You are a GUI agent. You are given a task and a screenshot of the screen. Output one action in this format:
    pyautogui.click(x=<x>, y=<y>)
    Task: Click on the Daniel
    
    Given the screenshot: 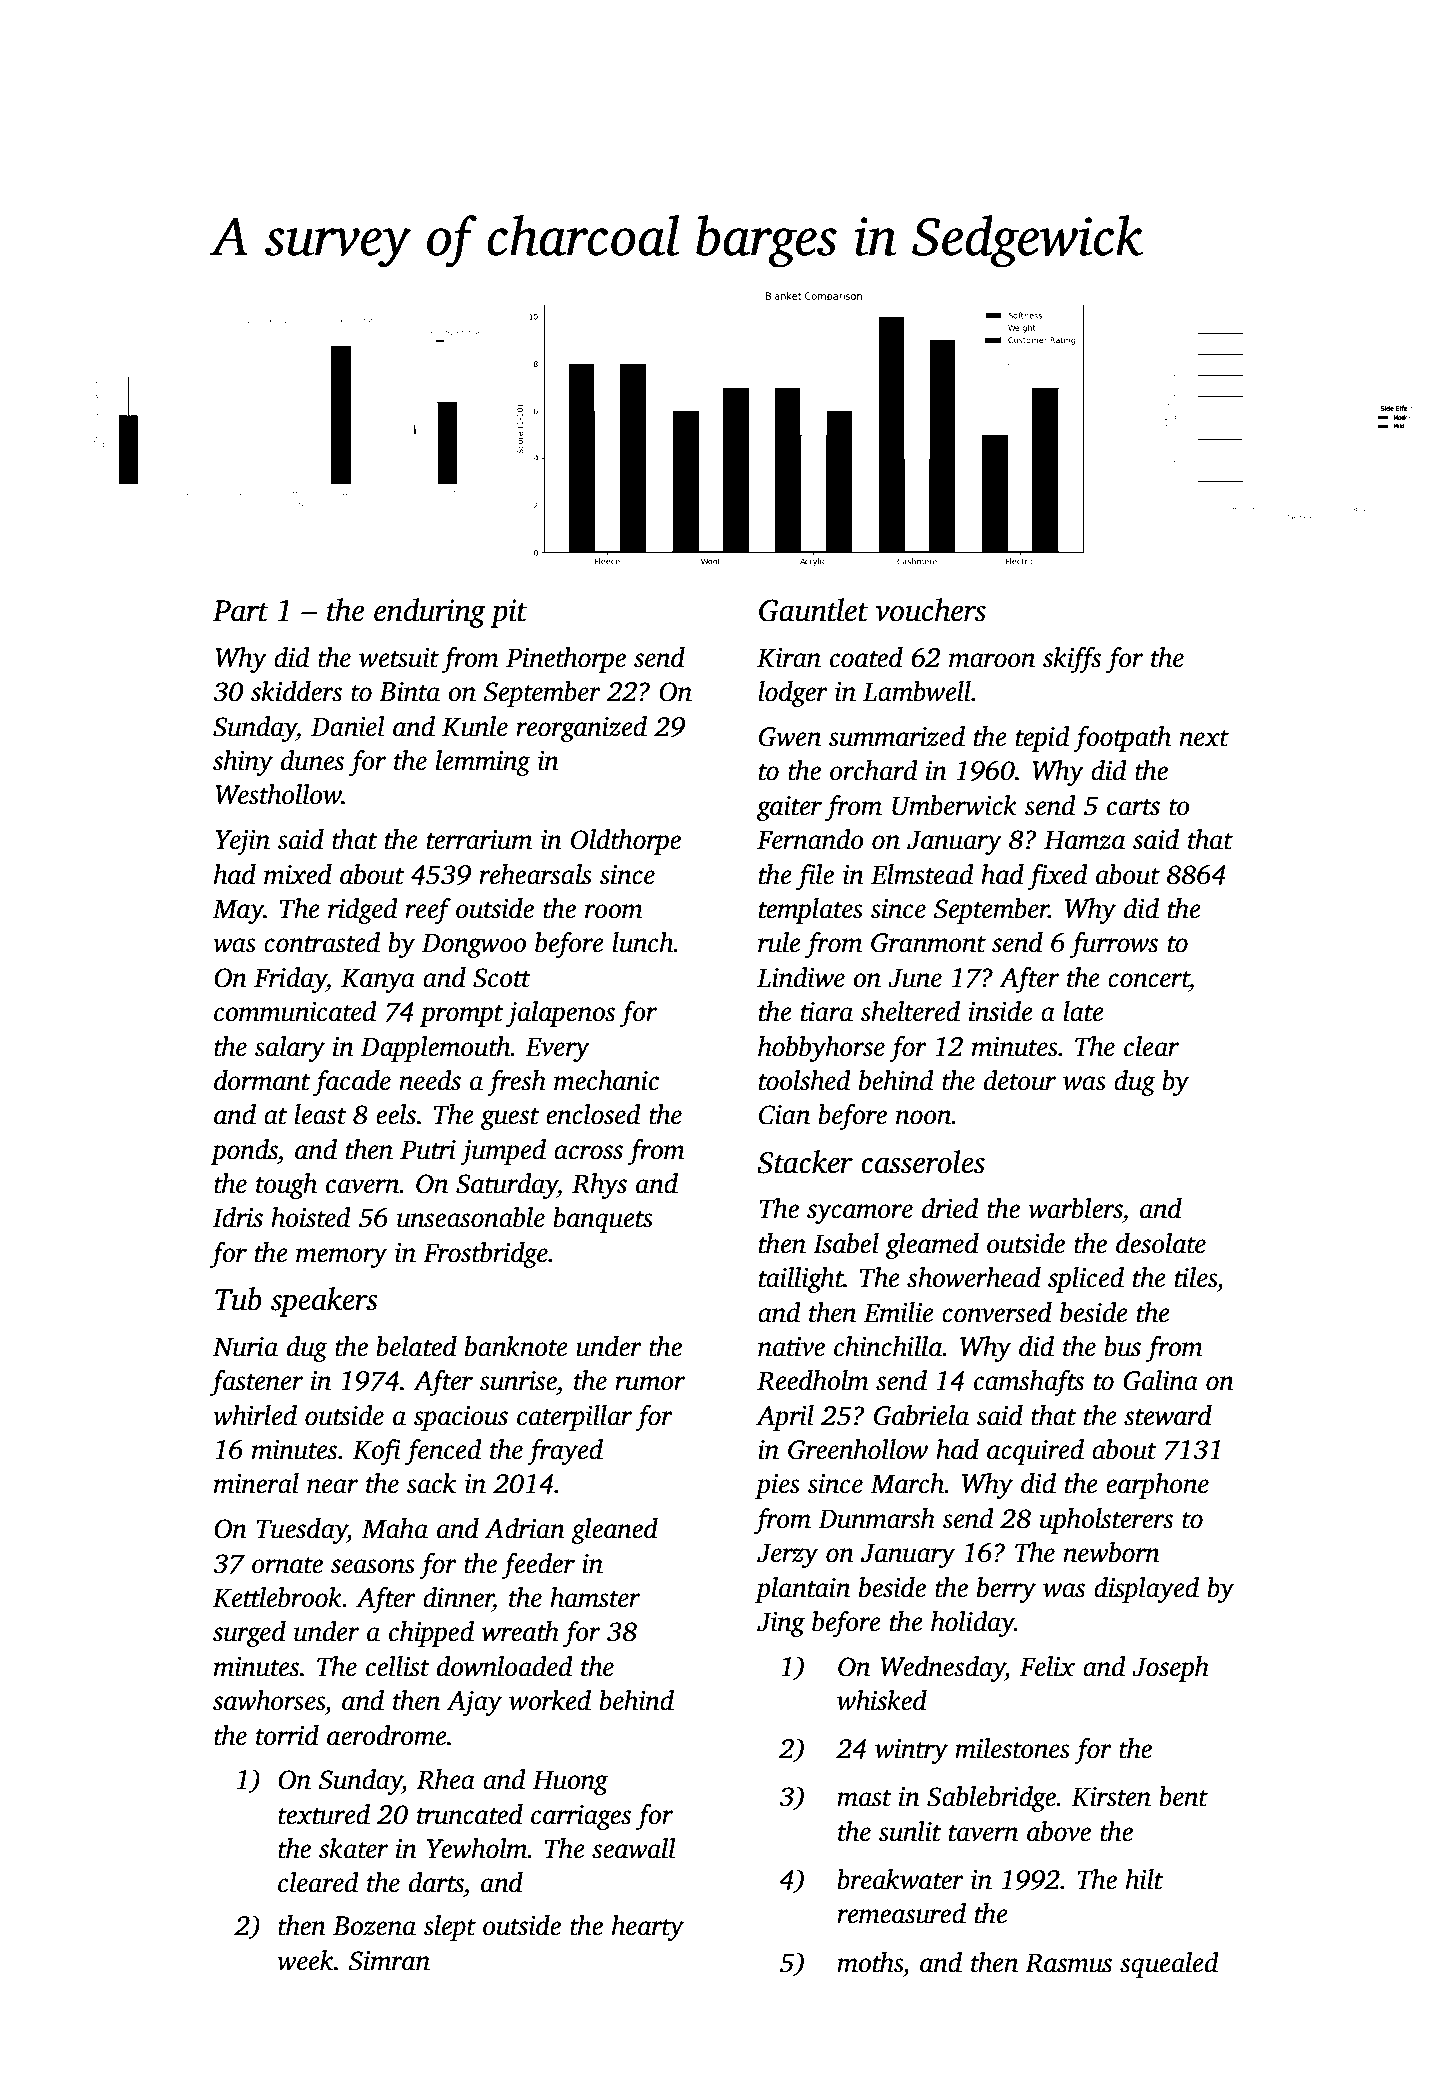 What is the action you would take?
    pyautogui.click(x=348, y=726)
